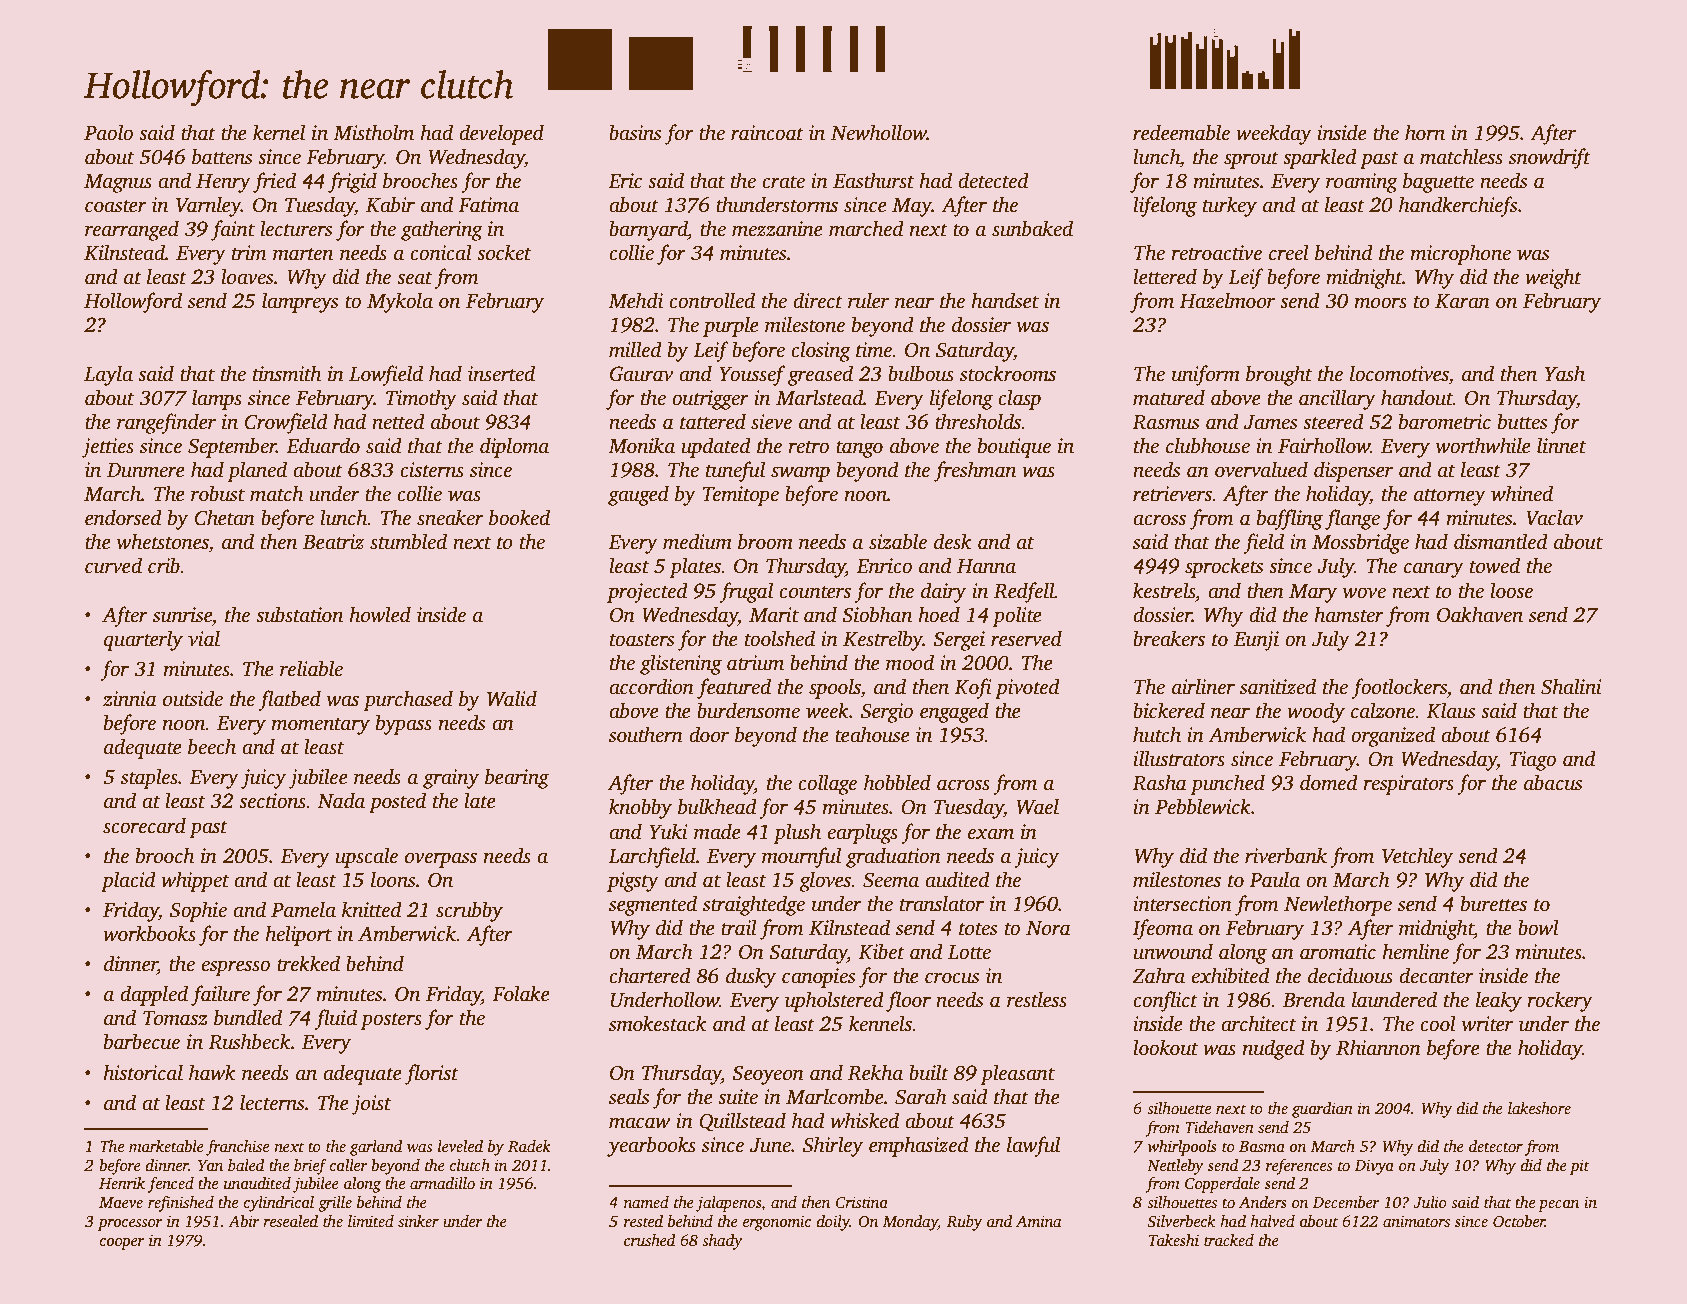 Image resolution: width=1687 pixels, height=1304 pixels. I want to click on creel, so click(1289, 252).
